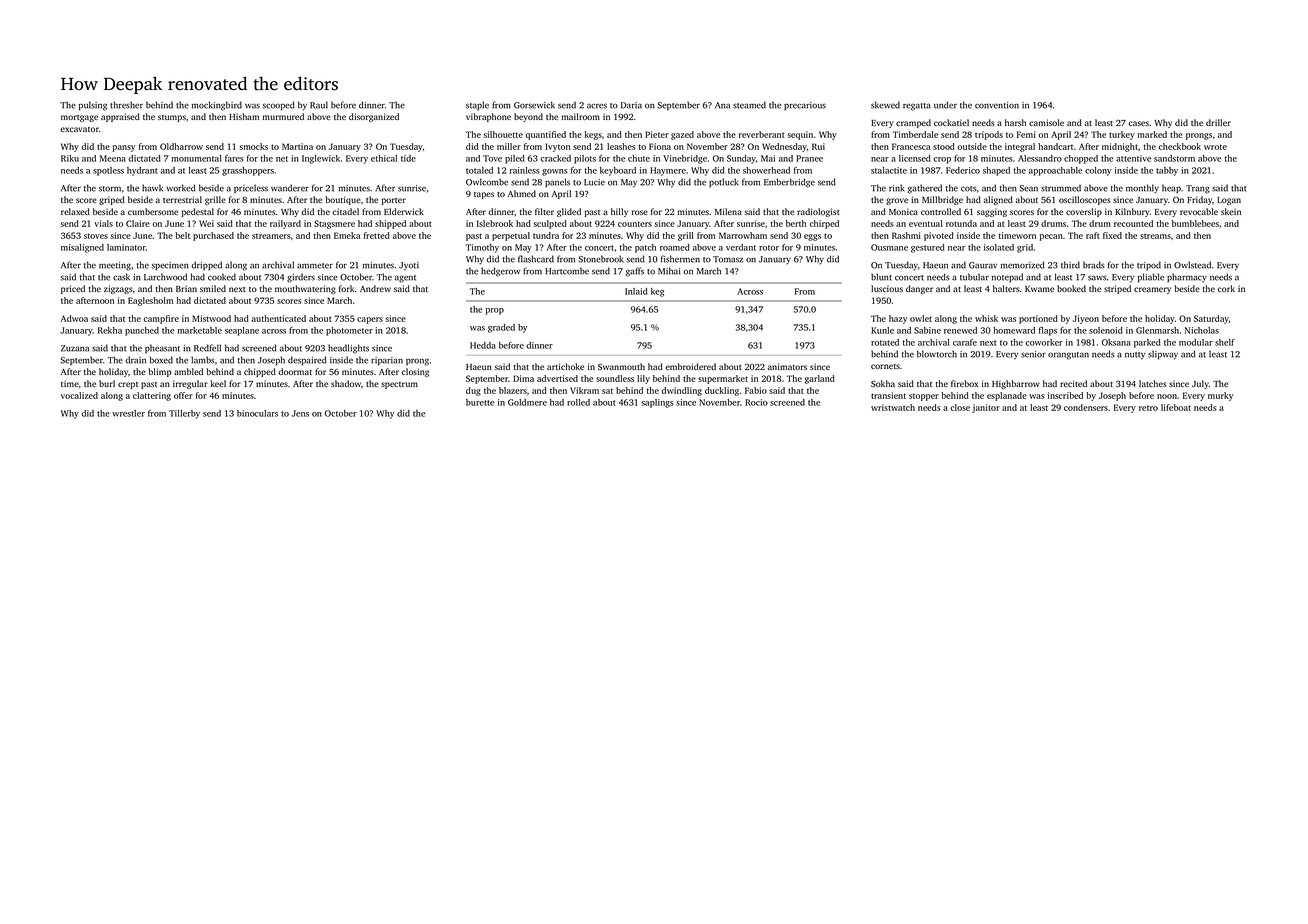  Describe the element at coordinates (319, 105) in the document. I see `Raul` at that location.
